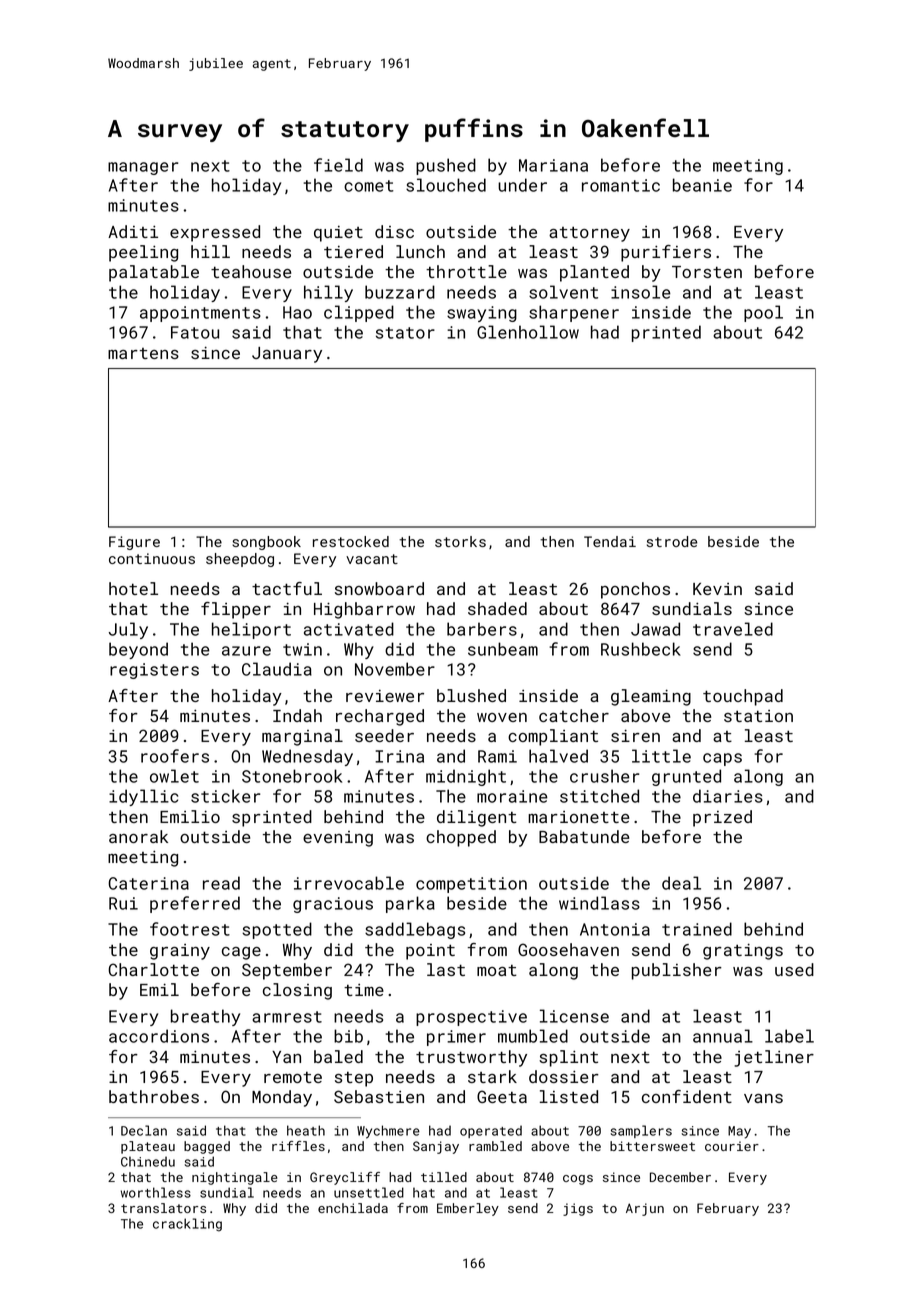 This screenshot has width=924, height=1308. Describe the element at coordinates (353, 1208) in the screenshot. I see `enchilada` at that location.
